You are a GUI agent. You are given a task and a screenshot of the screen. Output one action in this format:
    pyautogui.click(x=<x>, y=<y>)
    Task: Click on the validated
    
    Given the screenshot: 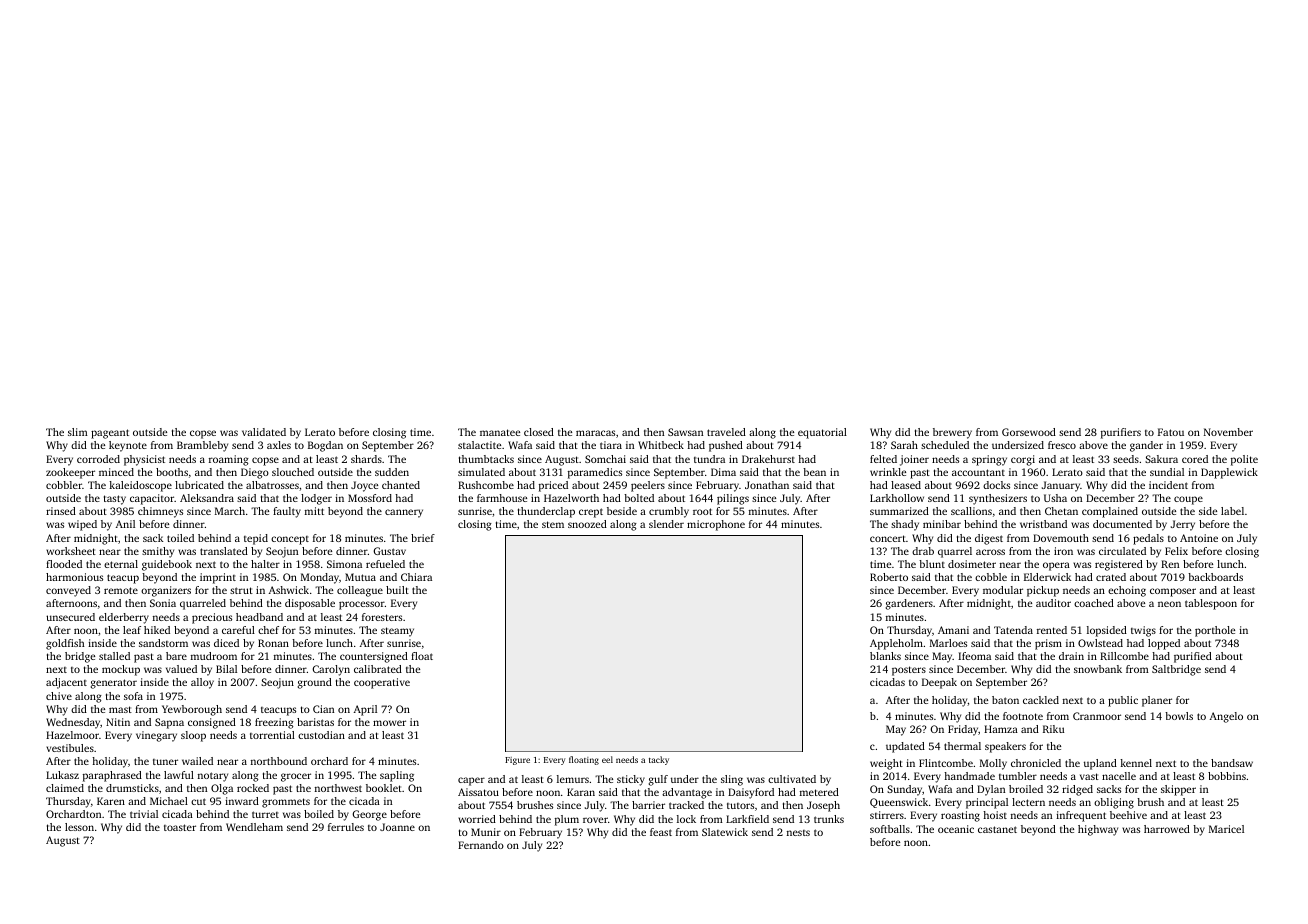 What is the action you would take?
    pyautogui.click(x=264, y=432)
